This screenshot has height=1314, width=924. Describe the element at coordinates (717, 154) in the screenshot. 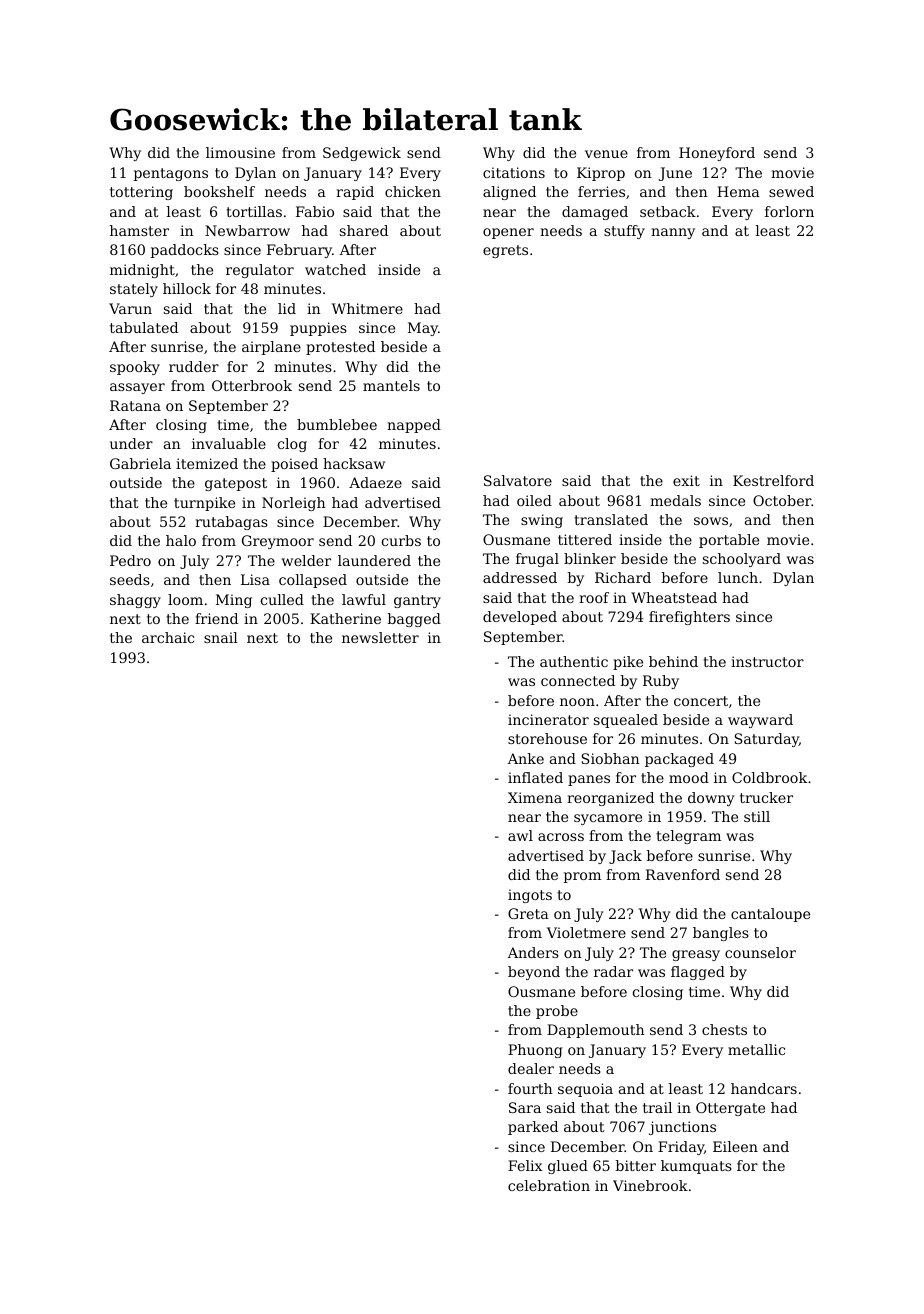

I see `Honeyford` at that location.
